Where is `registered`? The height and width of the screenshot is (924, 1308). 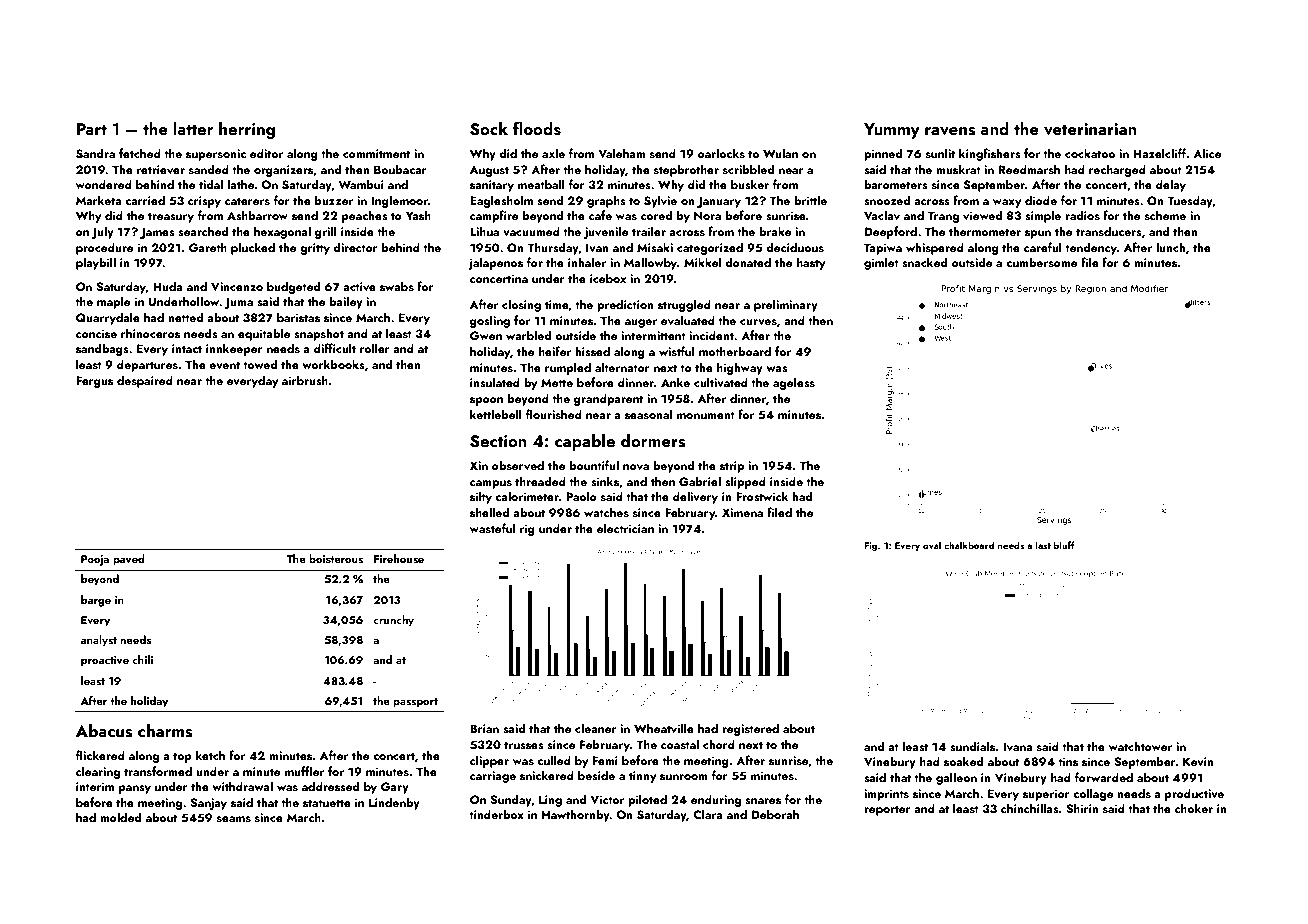
registered is located at coordinates (750, 729).
